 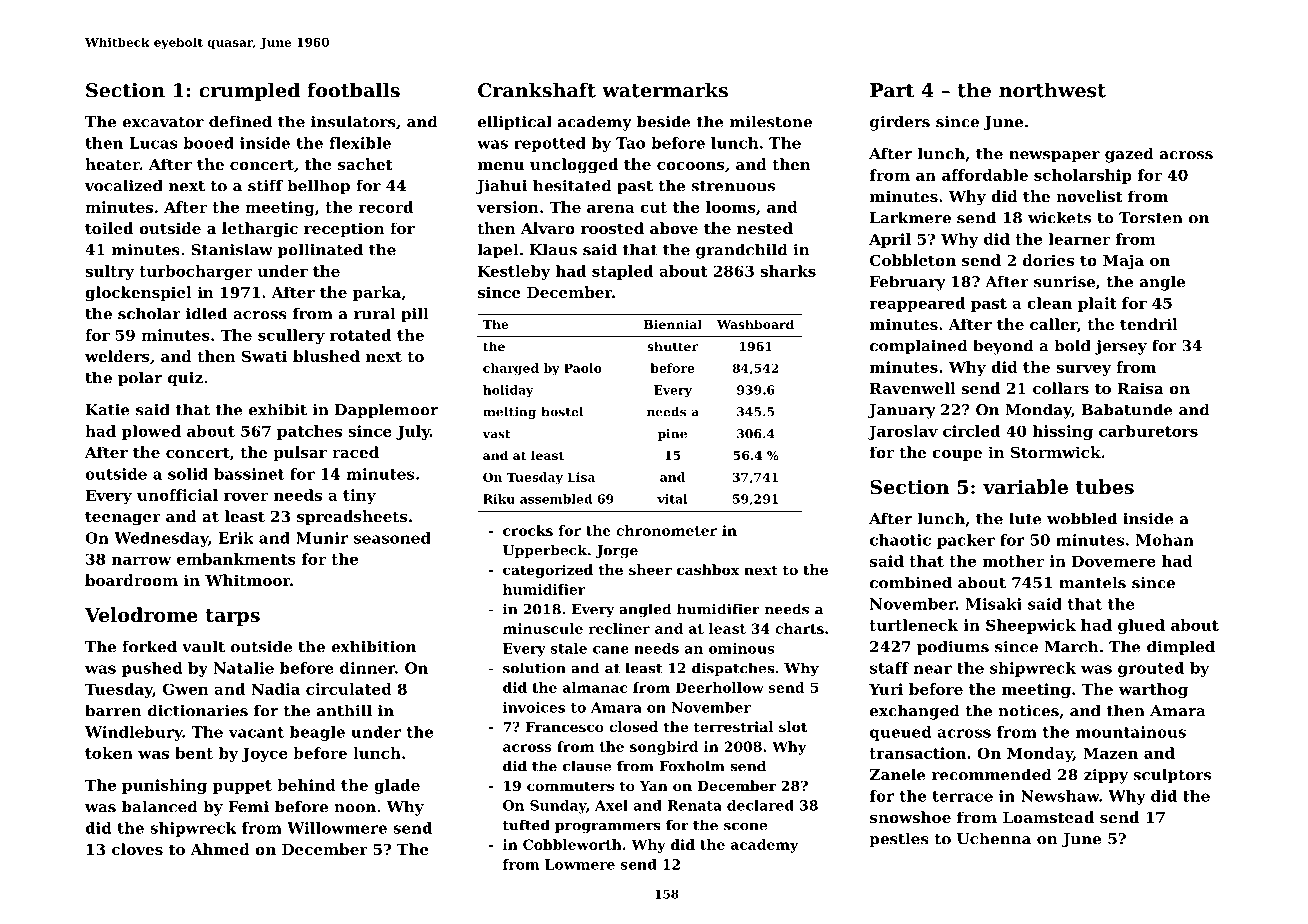 I want to click on Velodrome, so click(x=141, y=614).
